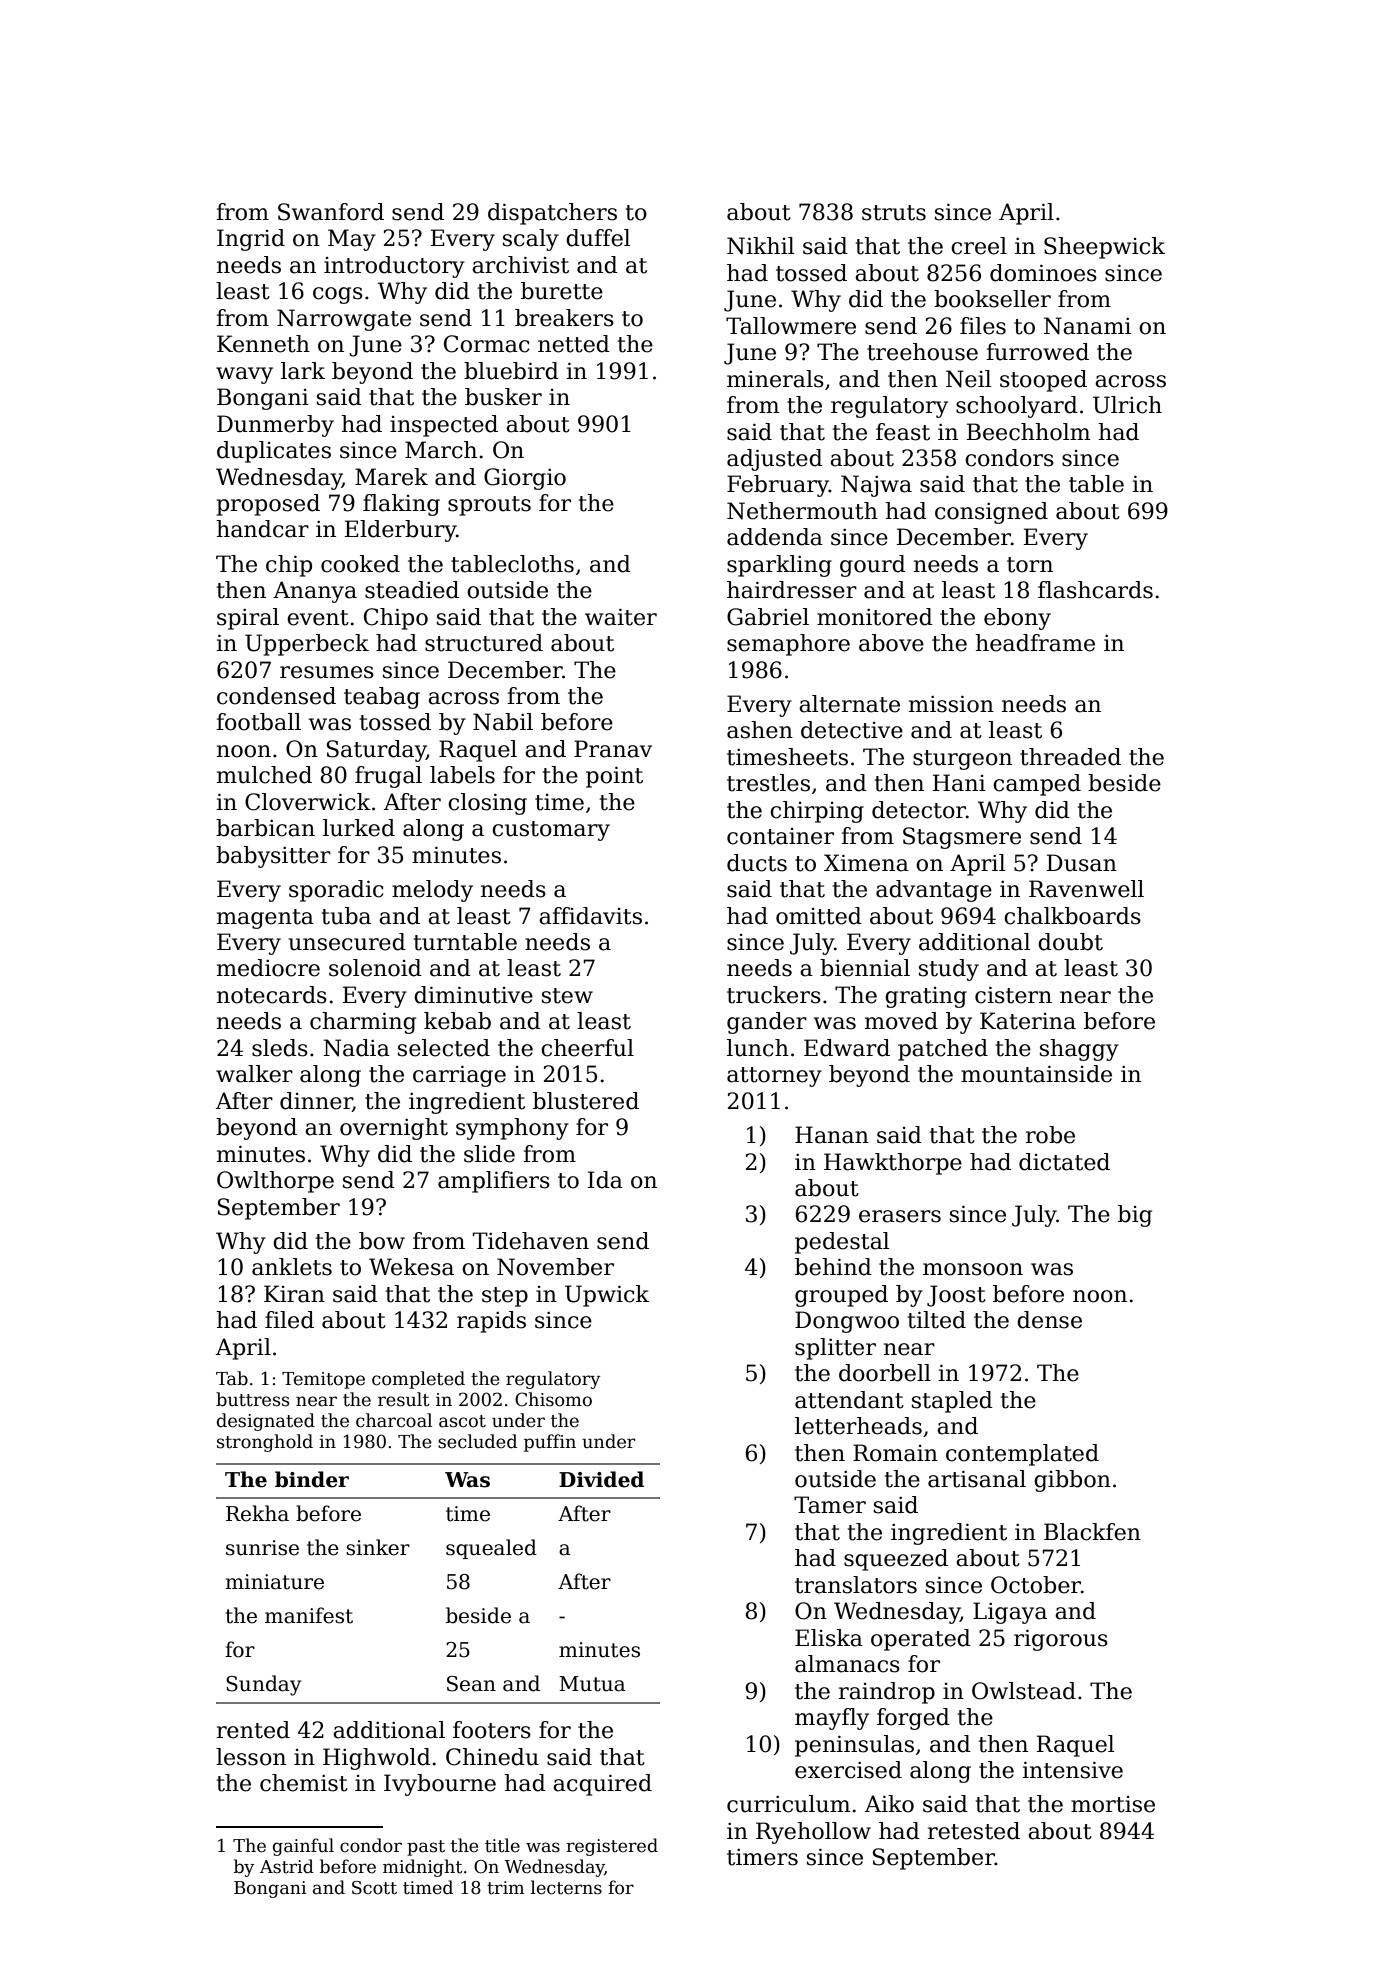  I want to click on teabag, so click(382, 698).
